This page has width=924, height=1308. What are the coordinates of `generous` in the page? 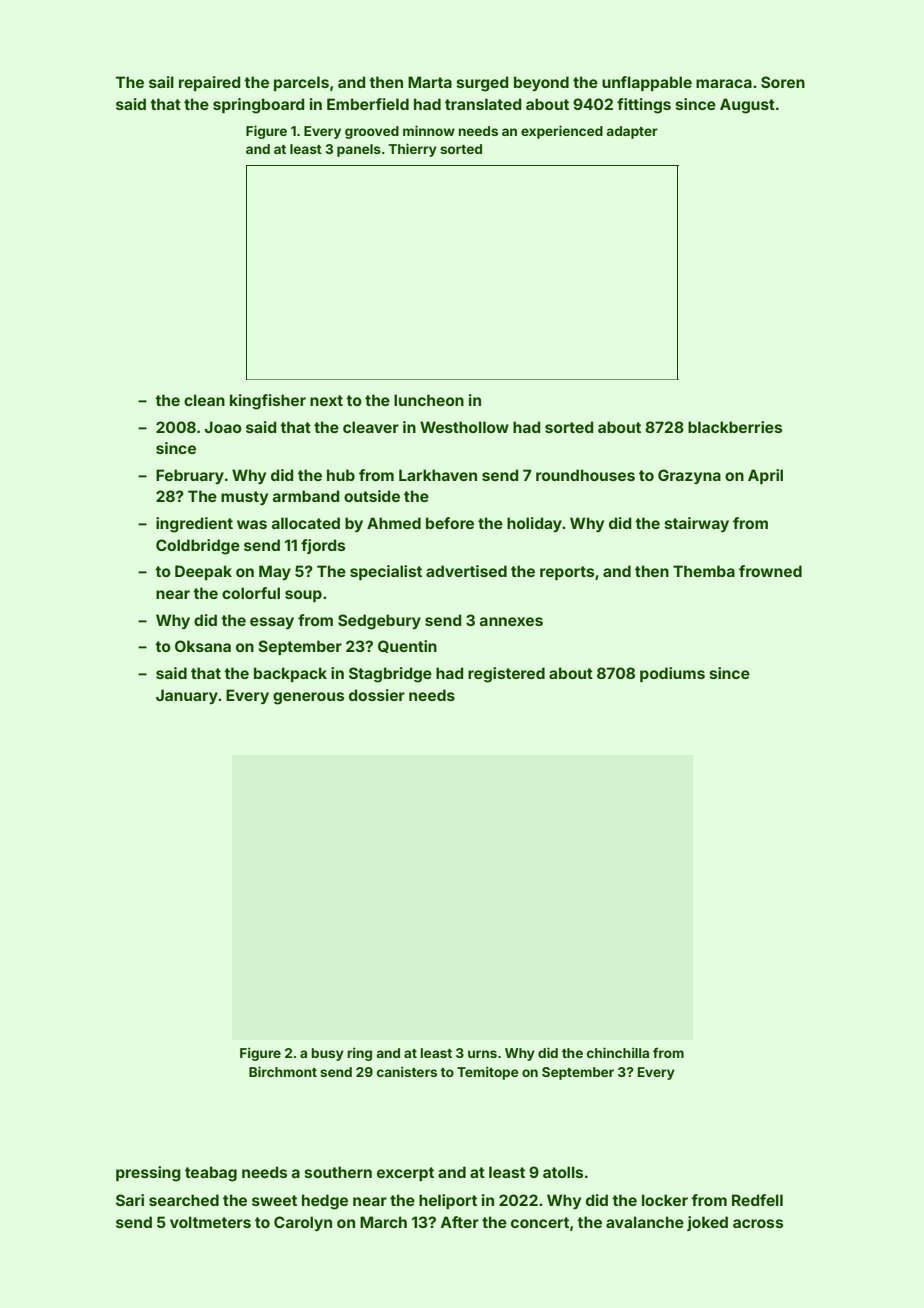 It's located at (308, 698).
